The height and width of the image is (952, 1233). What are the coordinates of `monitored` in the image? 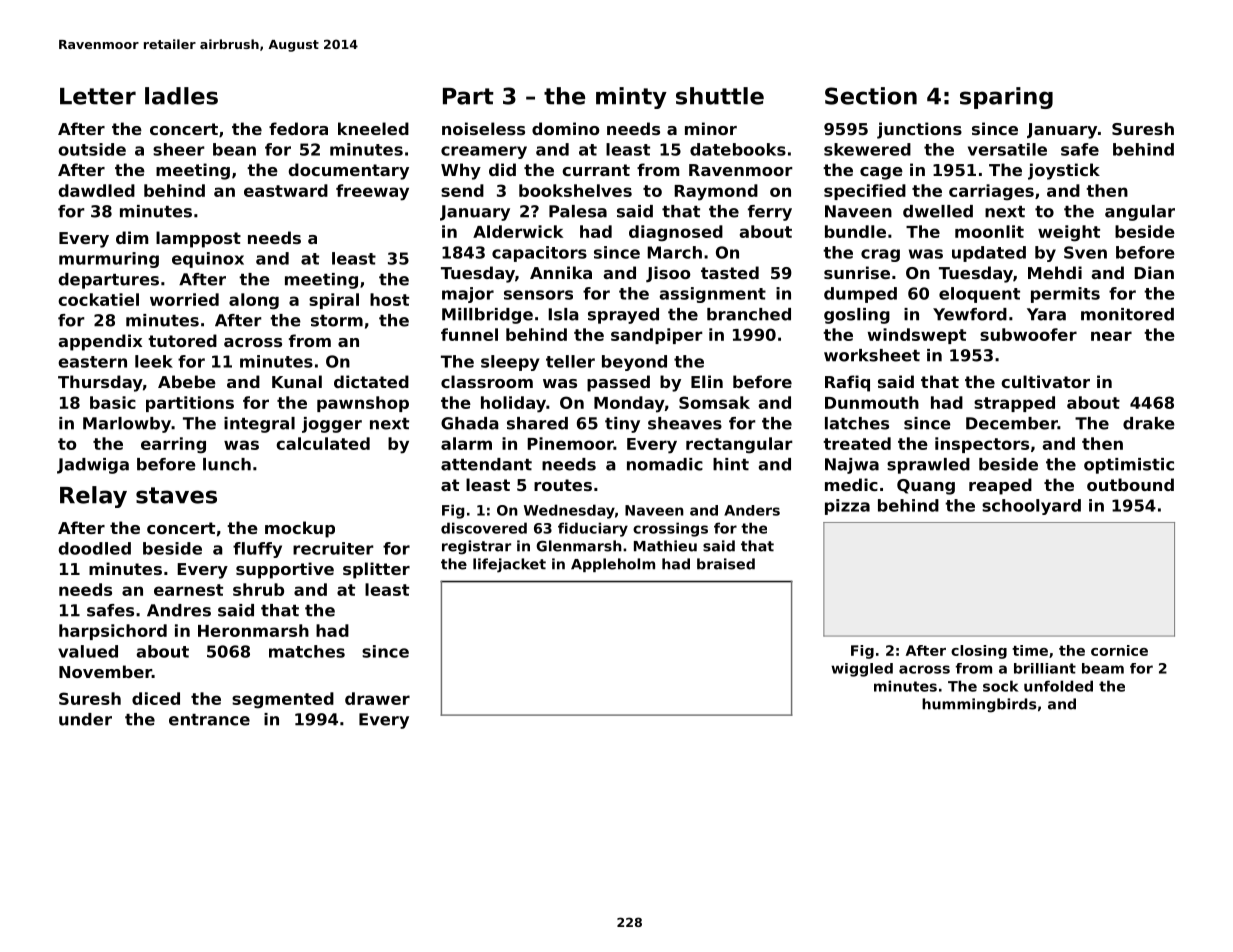 It's located at (1127, 314).
